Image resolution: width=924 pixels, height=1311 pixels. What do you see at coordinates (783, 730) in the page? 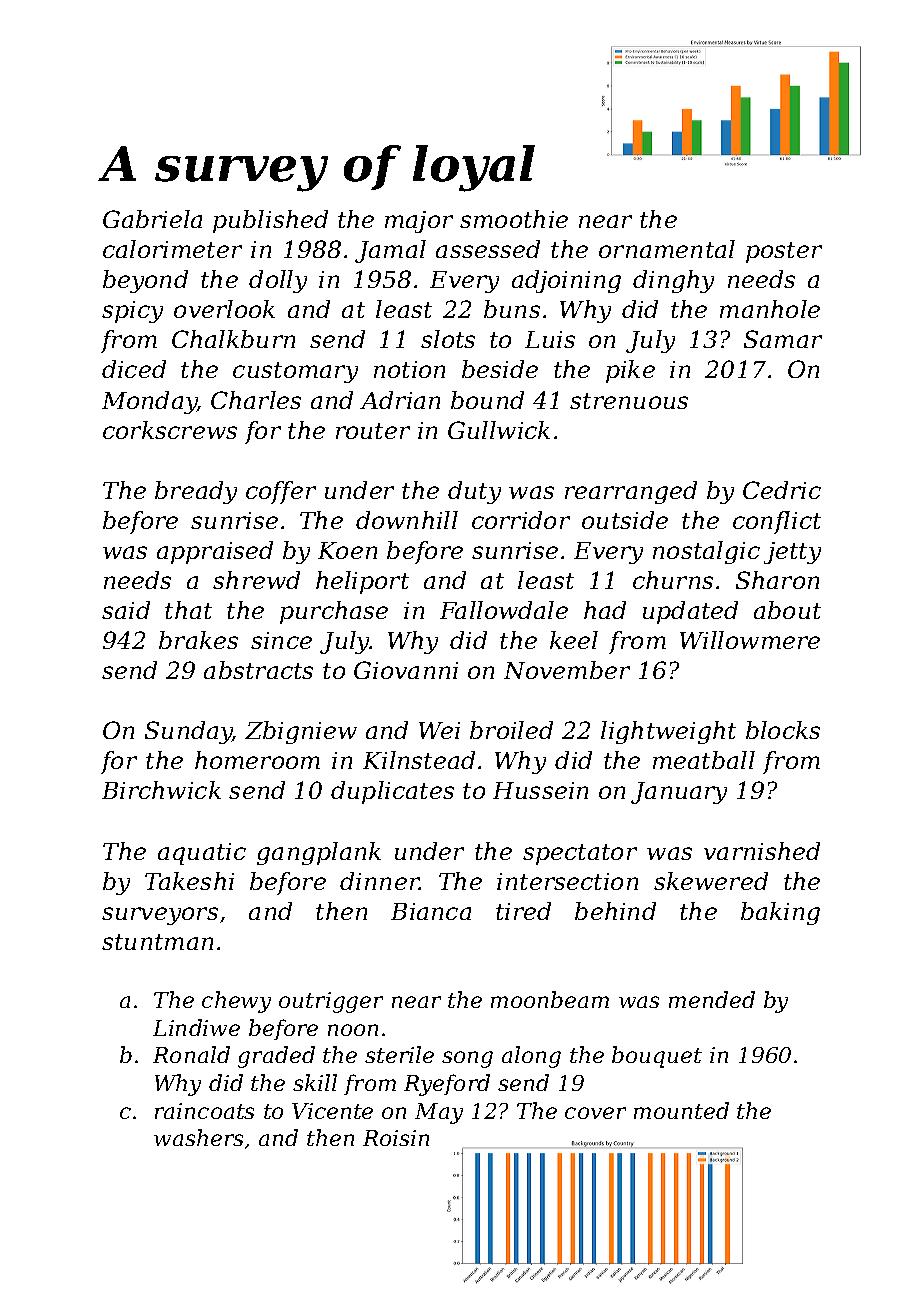
I see `blocks` at bounding box center [783, 730].
